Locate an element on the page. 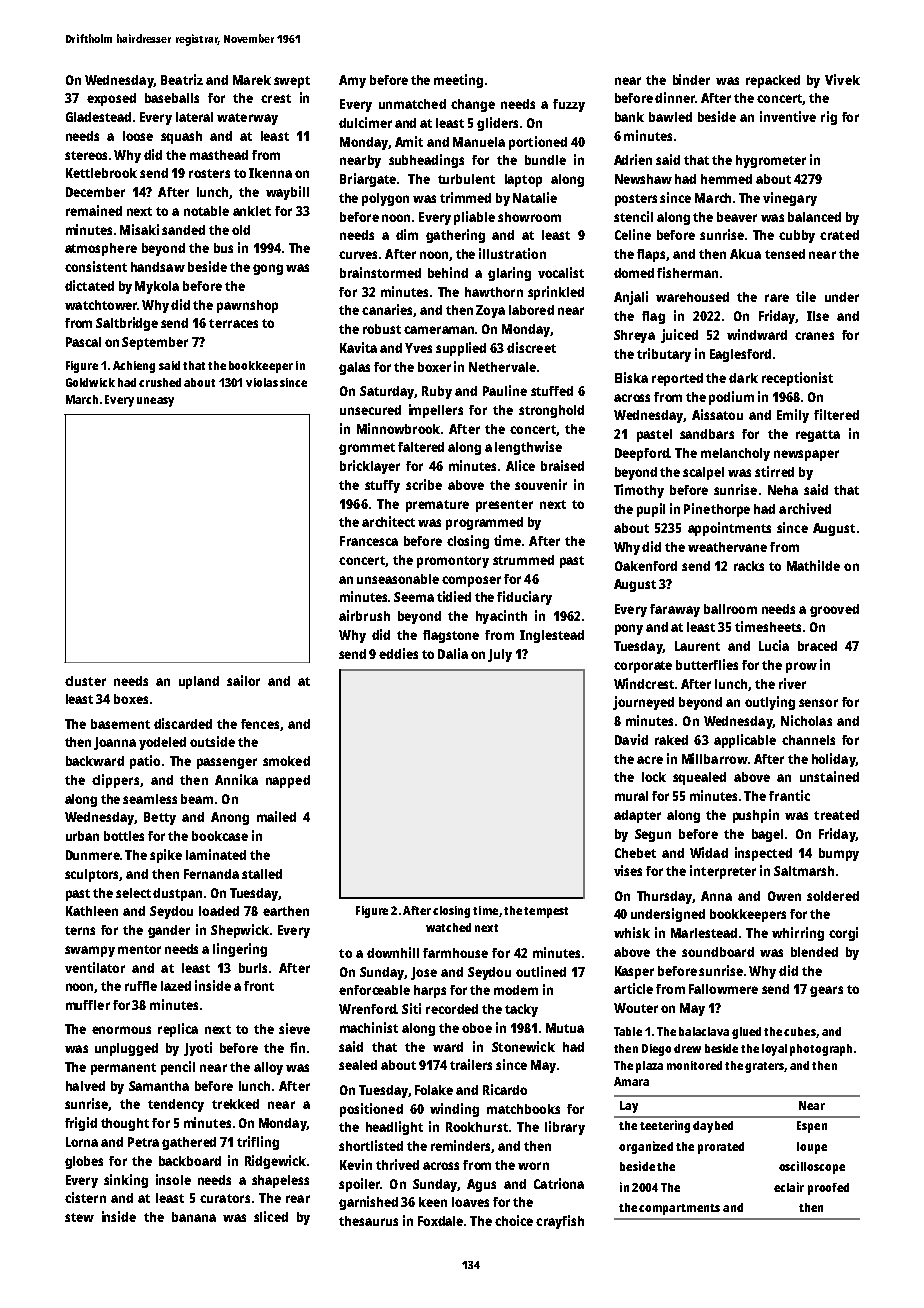 The image size is (924, 1308). binder is located at coordinates (691, 79).
